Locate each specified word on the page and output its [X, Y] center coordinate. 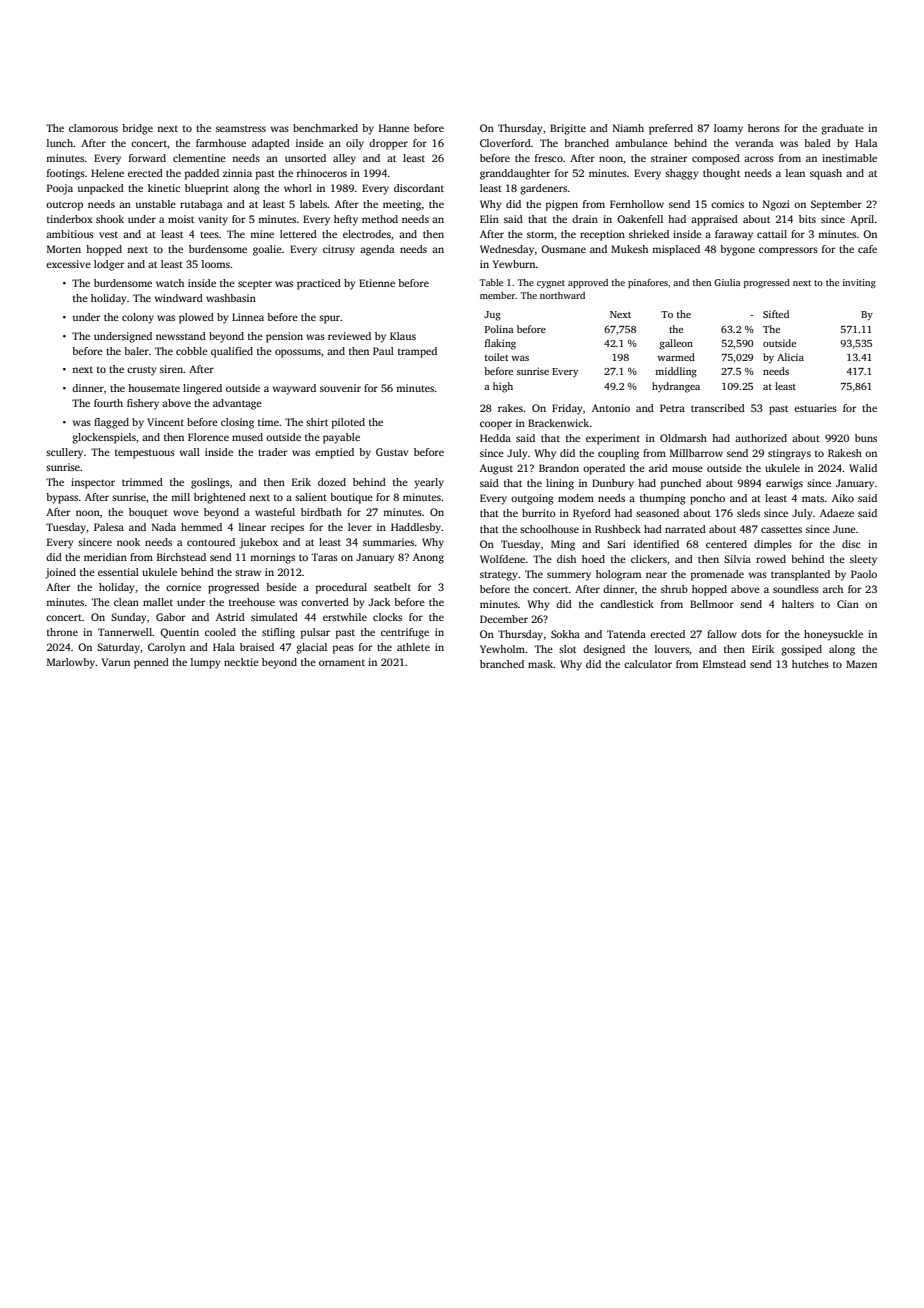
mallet [158, 602]
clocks [387, 617]
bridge [137, 129]
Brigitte [568, 129]
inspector [93, 483]
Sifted [776, 314]
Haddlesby [416, 528]
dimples [773, 545]
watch [170, 283]
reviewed [349, 336]
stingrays [789, 454]
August [496, 469]
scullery [64, 453]
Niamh [628, 128]
